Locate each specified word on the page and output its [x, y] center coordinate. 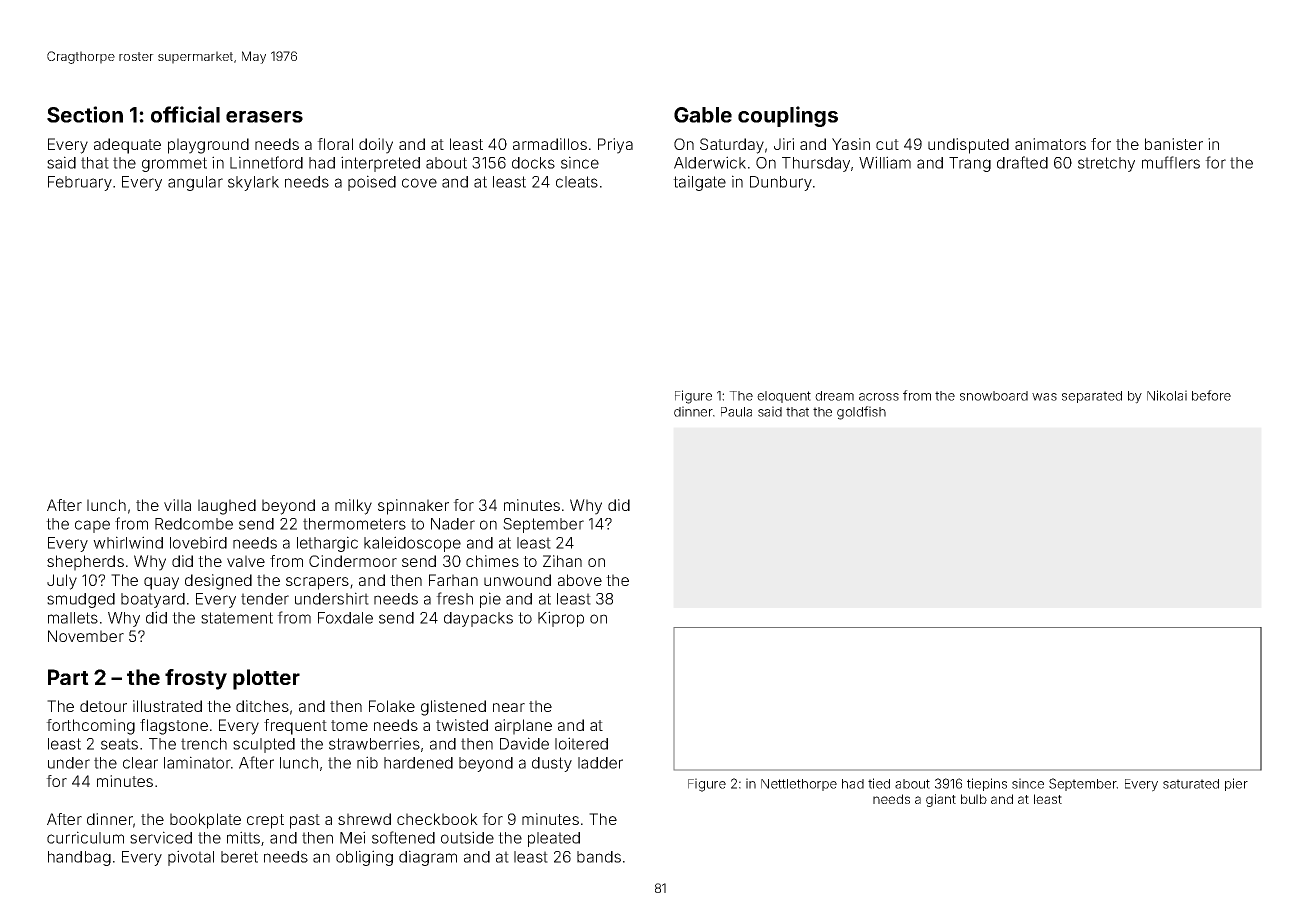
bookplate [205, 821]
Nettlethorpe [799, 785]
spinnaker [413, 507]
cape [92, 526]
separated [1092, 397]
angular [195, 183]
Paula [736, 412]
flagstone [174, 727]
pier [1236, 784]
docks [533, 163]
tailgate [699, 183]
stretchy [1106, 164]
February [80, 183]
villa [177, 505]
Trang [970, 164]
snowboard [994, 396]
